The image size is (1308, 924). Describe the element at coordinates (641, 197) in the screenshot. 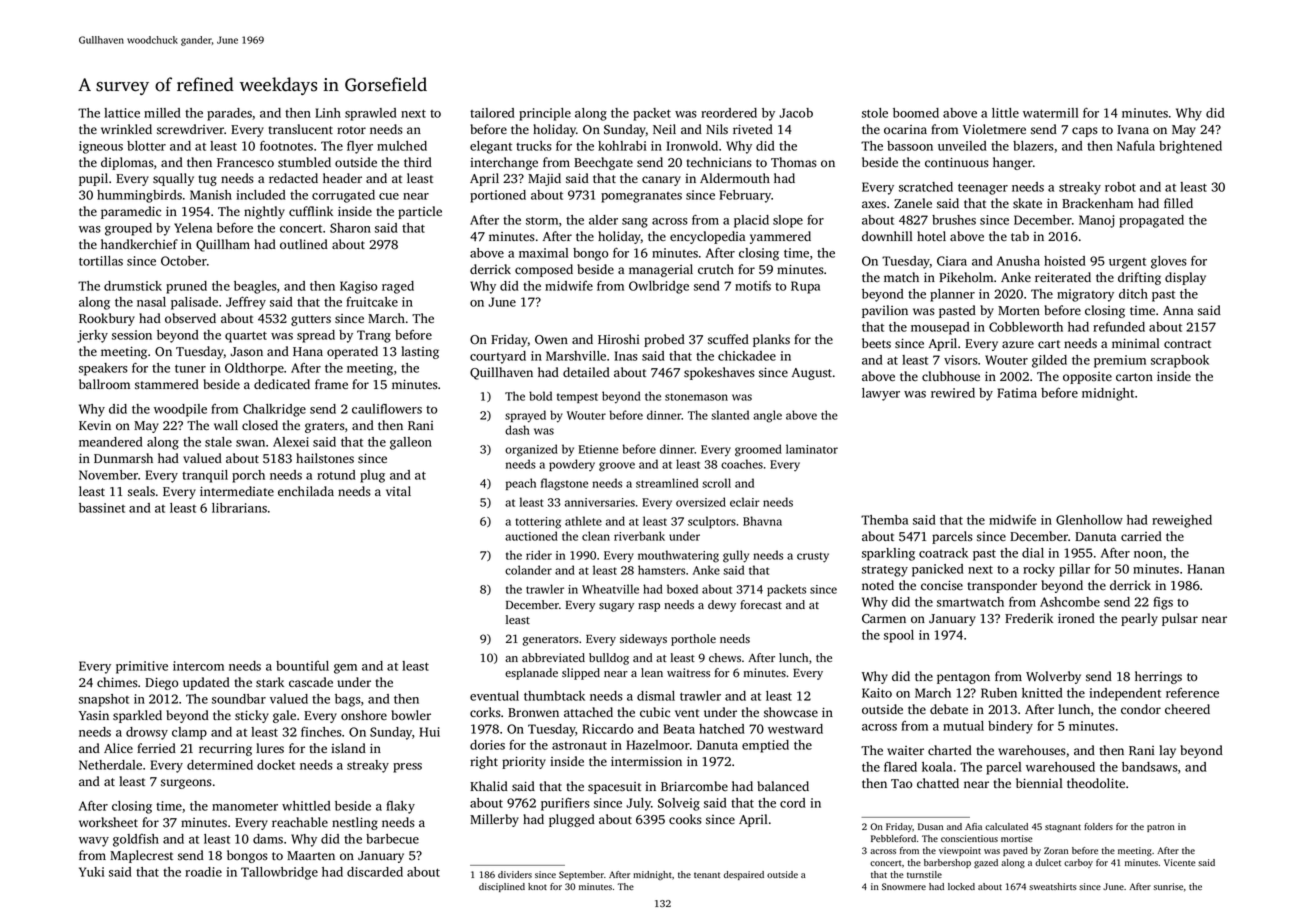

I see `pomegranates` at that location.
